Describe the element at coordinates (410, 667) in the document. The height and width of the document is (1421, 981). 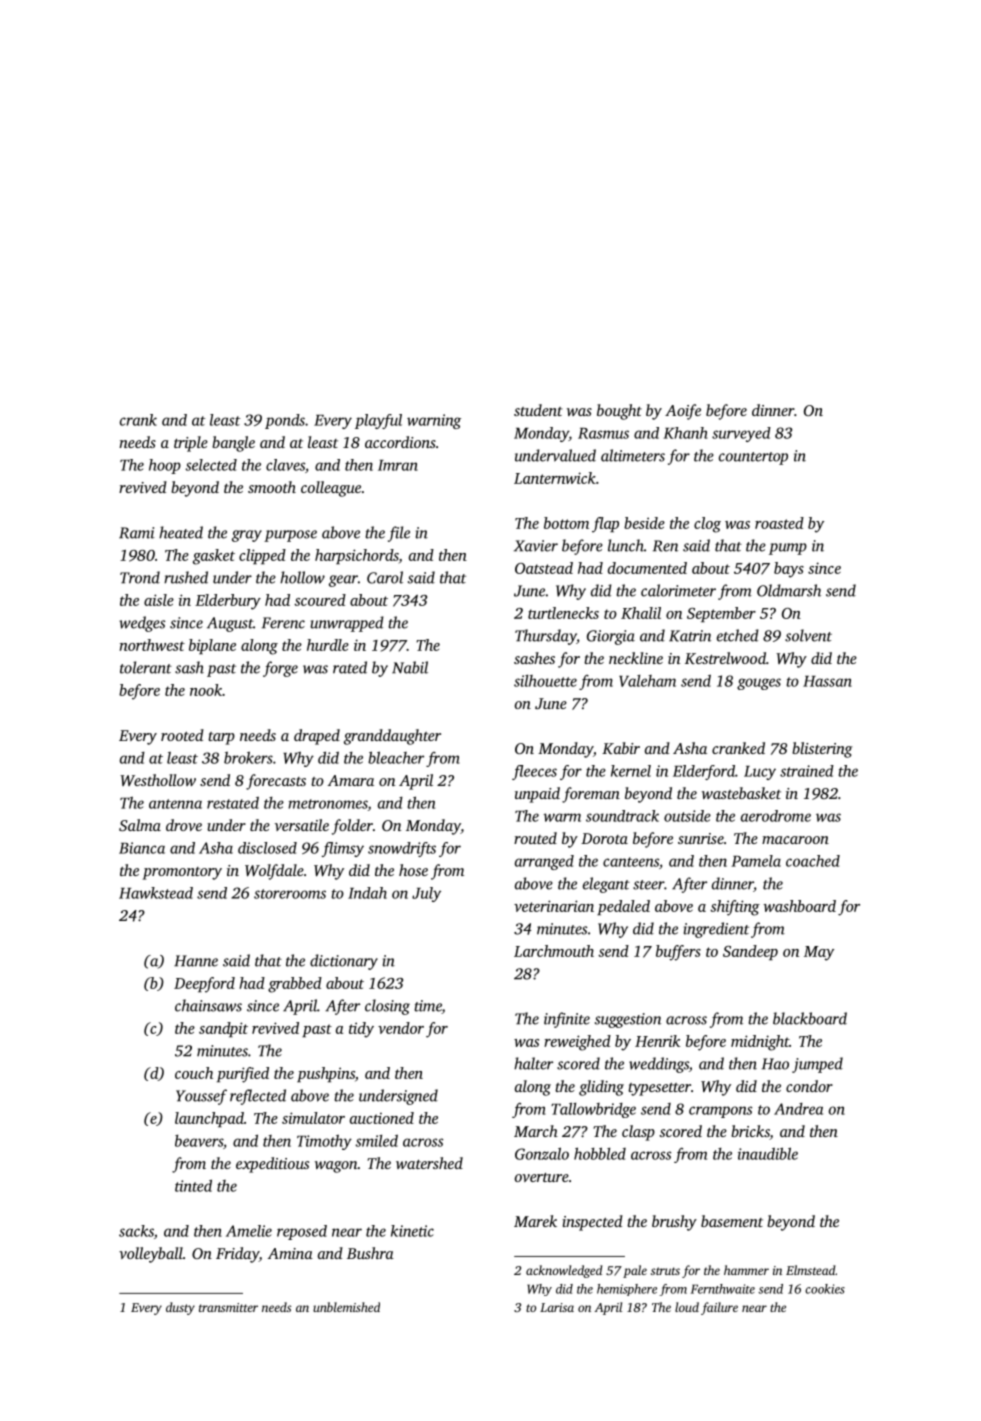
I see `Nabil` at that location.
